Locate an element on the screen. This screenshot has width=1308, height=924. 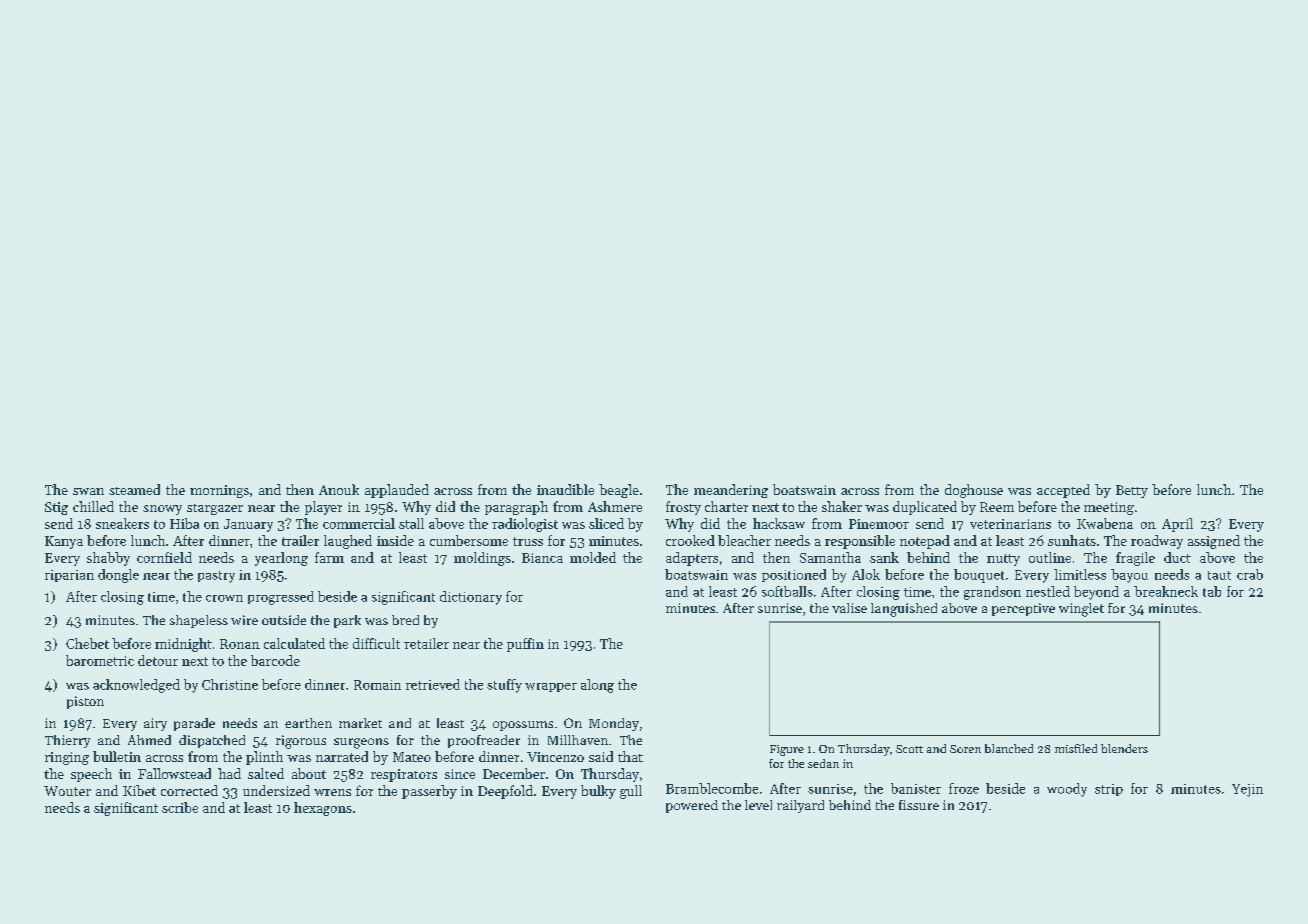
Millhaven is located at coordinates (578, 740).
